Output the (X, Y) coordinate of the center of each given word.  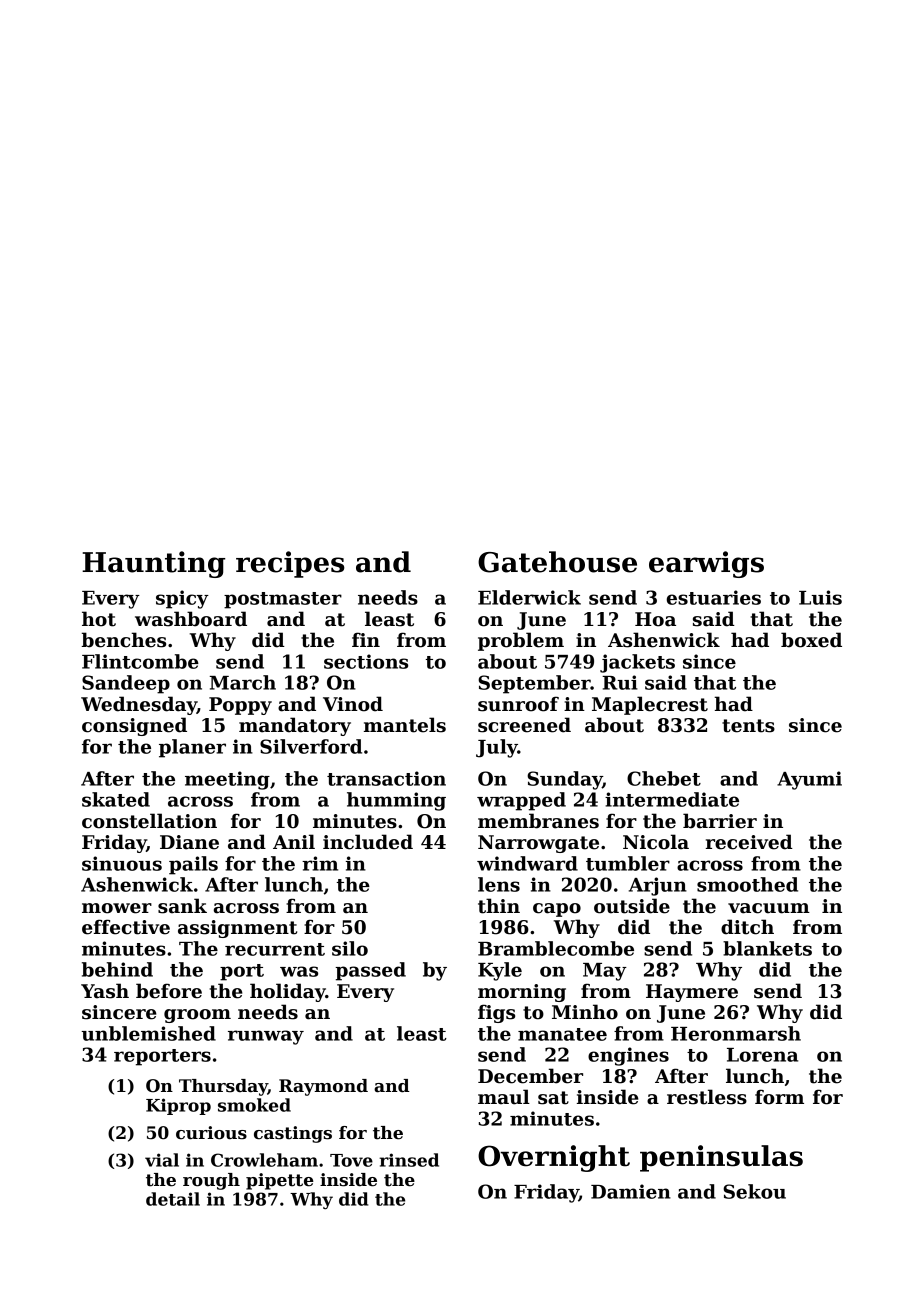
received (749, 842)
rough (211, 1181)
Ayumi (809, 780)
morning (522, 993)
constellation (149, 821)
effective (126, 927)
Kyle (500, 971)
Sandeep (126, 684)
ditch (747, 927)
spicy (182, 599)
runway (266, 1037)
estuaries (714, 597)
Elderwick (529, 597)
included (368, 842)
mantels (405, 725)
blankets (767, 948)
